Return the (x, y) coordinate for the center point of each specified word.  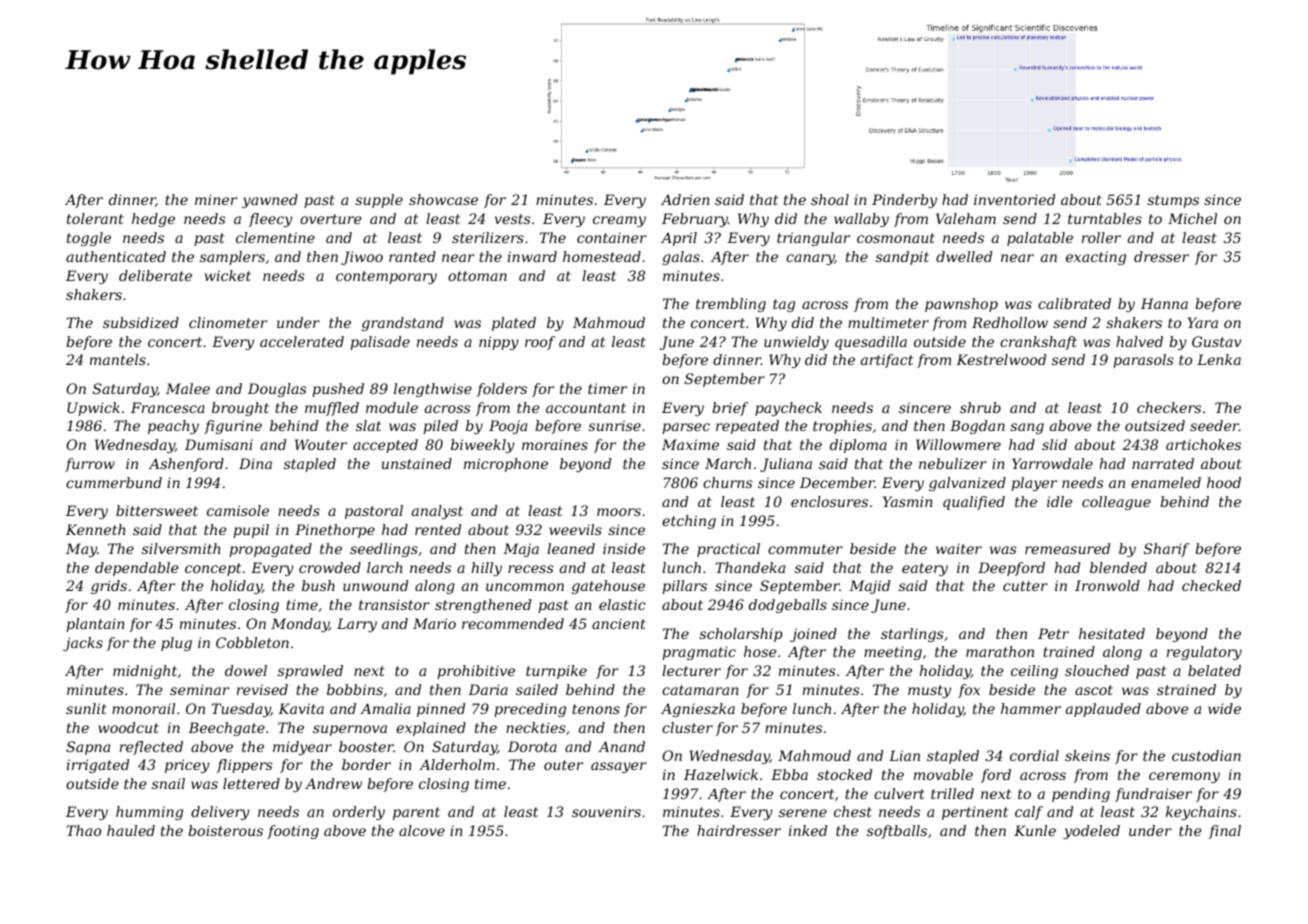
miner (216, 199)
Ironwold (1107, 585)
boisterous (225, 830)
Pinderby (904, 201)
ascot (1094, 690)
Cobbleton (252, 642)
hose (760, 651)
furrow (90, 465)
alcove (422, 830)
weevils (576, 529)
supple (379, 201)
